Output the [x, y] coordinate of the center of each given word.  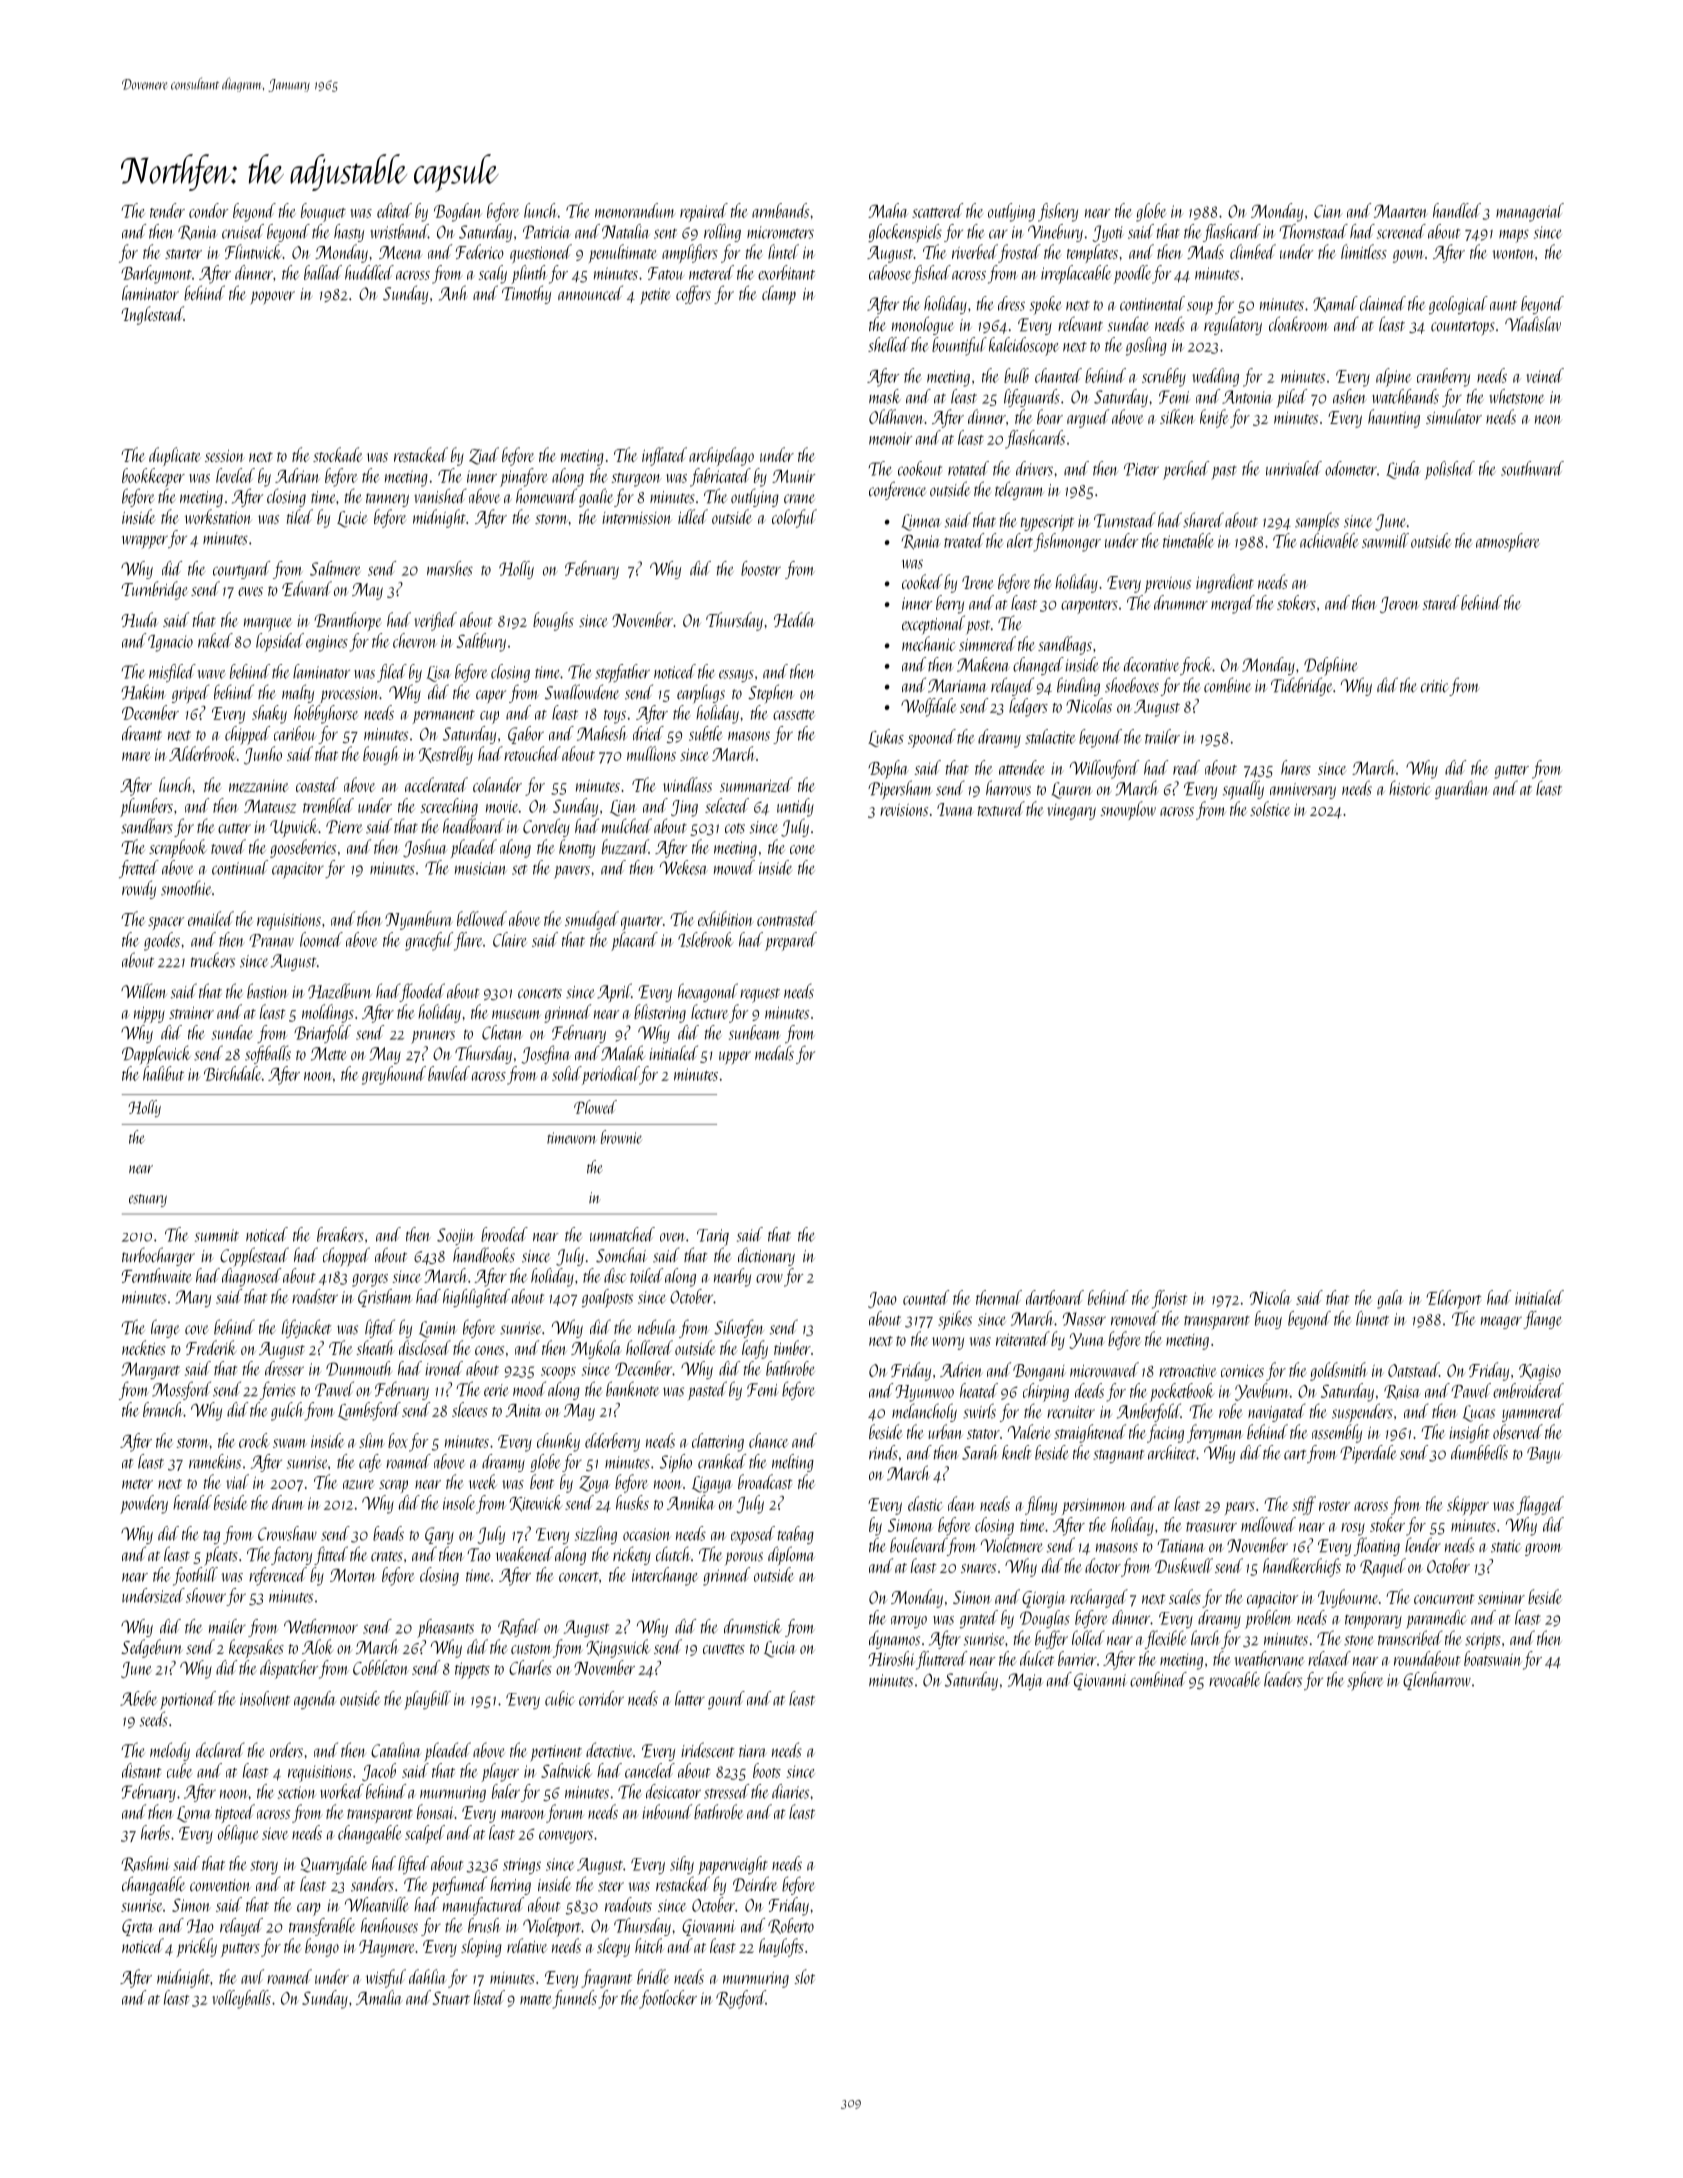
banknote [632, 1389]
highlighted [476, 1298]
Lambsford [369, 1411]
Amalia [379, 1997]
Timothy [526, 294]
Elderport [1454, 1299]
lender [1423, 1545]
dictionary [766, 1256]
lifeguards [1032, 398]
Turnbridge [154, 590]
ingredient [1225, 583]
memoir [890, 438]
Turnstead [1124, 520]
